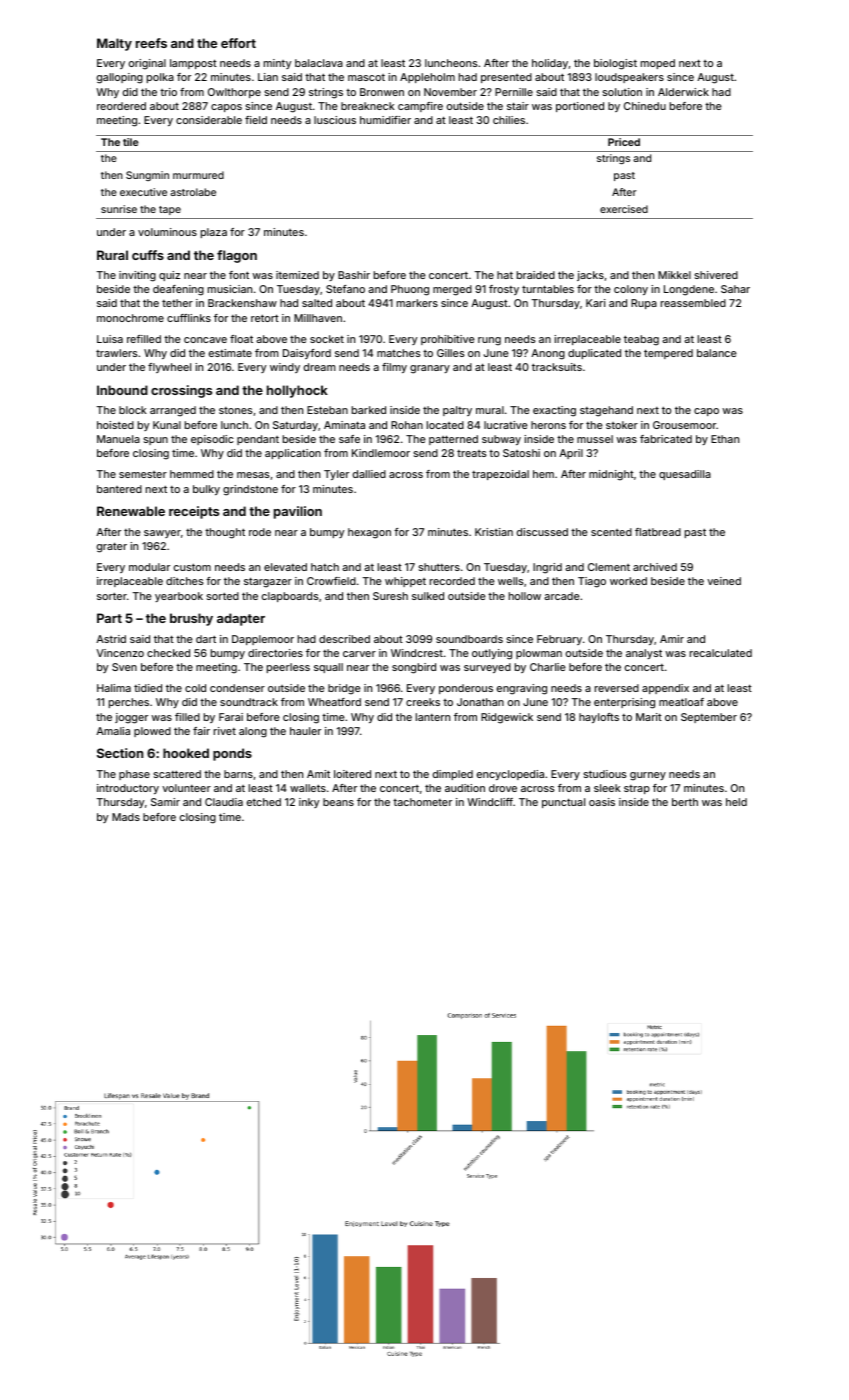 Image resolution: width=849 pixels, height=1400 pixels. I want to click on yearbook, so click(179, 597).
